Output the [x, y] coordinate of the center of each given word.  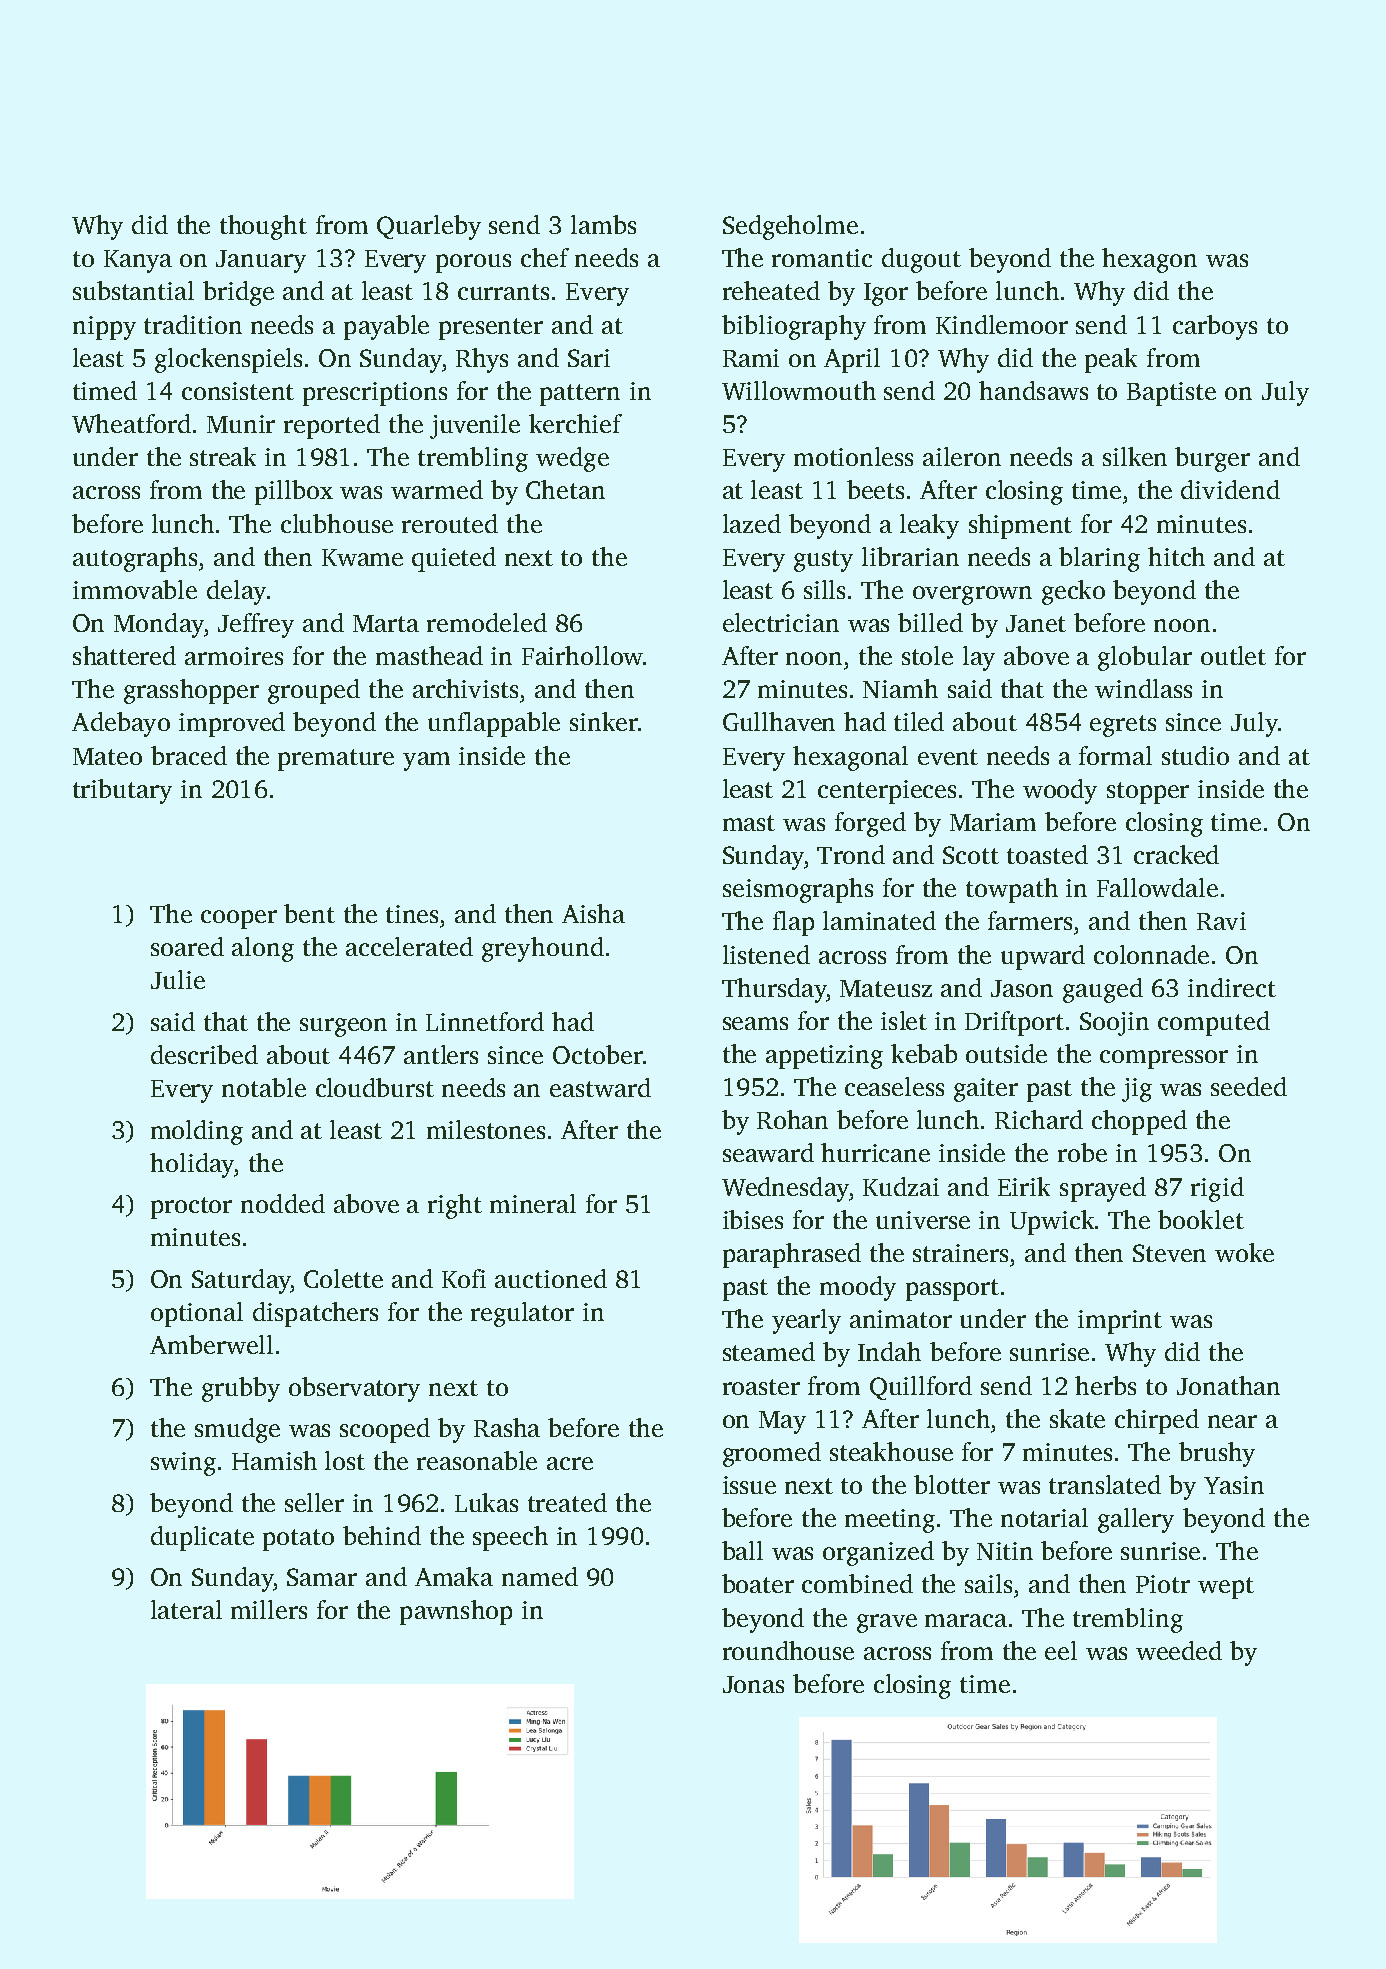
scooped [385, 1430]
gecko [1073, 592]
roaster [761, 1387]
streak [223, 456]
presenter [491, 329]
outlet [1233, 655]
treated [567, 1502]
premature [336, 760]
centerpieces [887, 792]
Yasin [1234, 1485]
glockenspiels [228, 360]
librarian [910, 556]
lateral [186, 1609]
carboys [1215, 327]
